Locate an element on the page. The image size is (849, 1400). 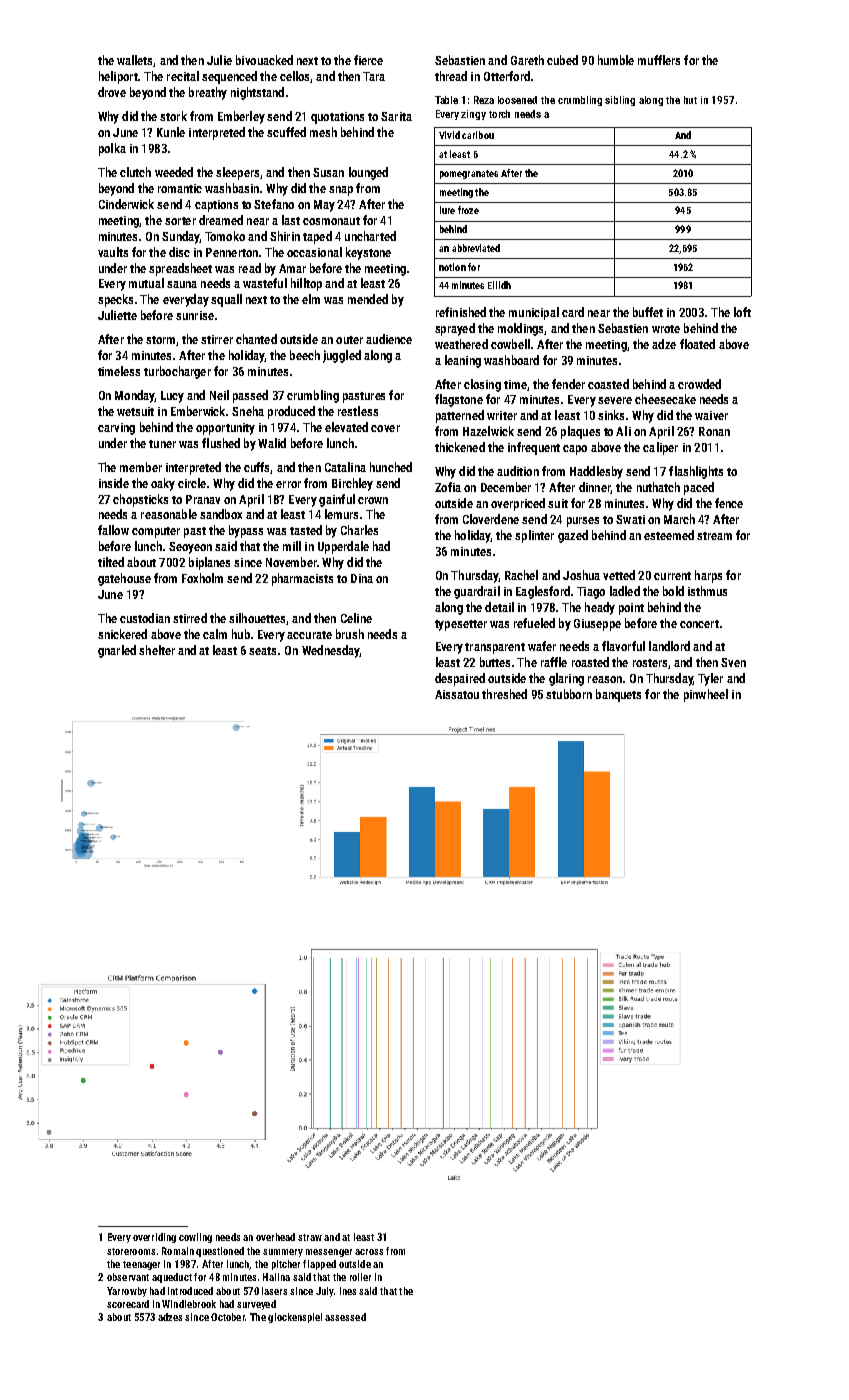
brush is located at coordinates (350, 634).
